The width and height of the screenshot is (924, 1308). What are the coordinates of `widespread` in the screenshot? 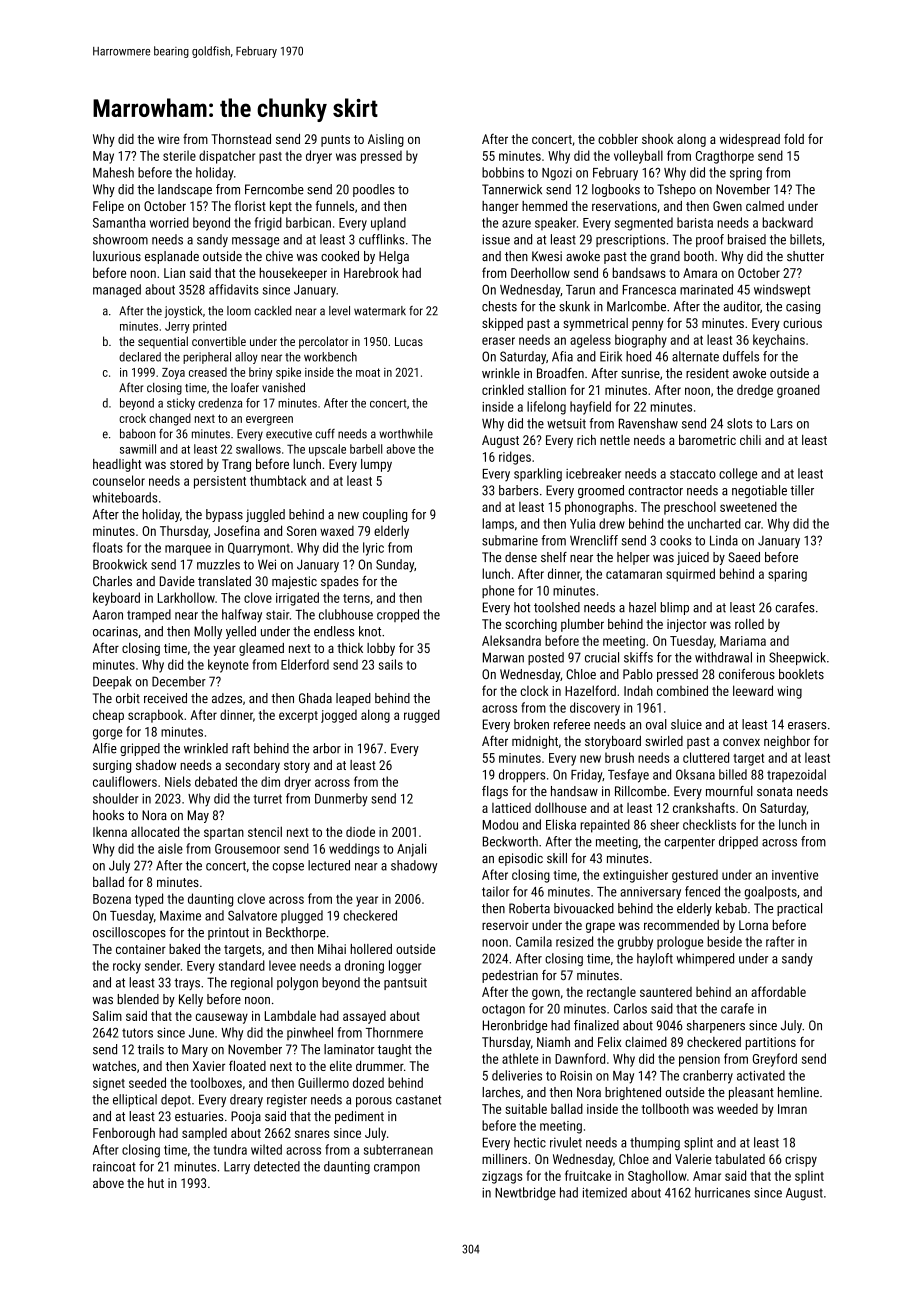 It's located at (749, 140).
